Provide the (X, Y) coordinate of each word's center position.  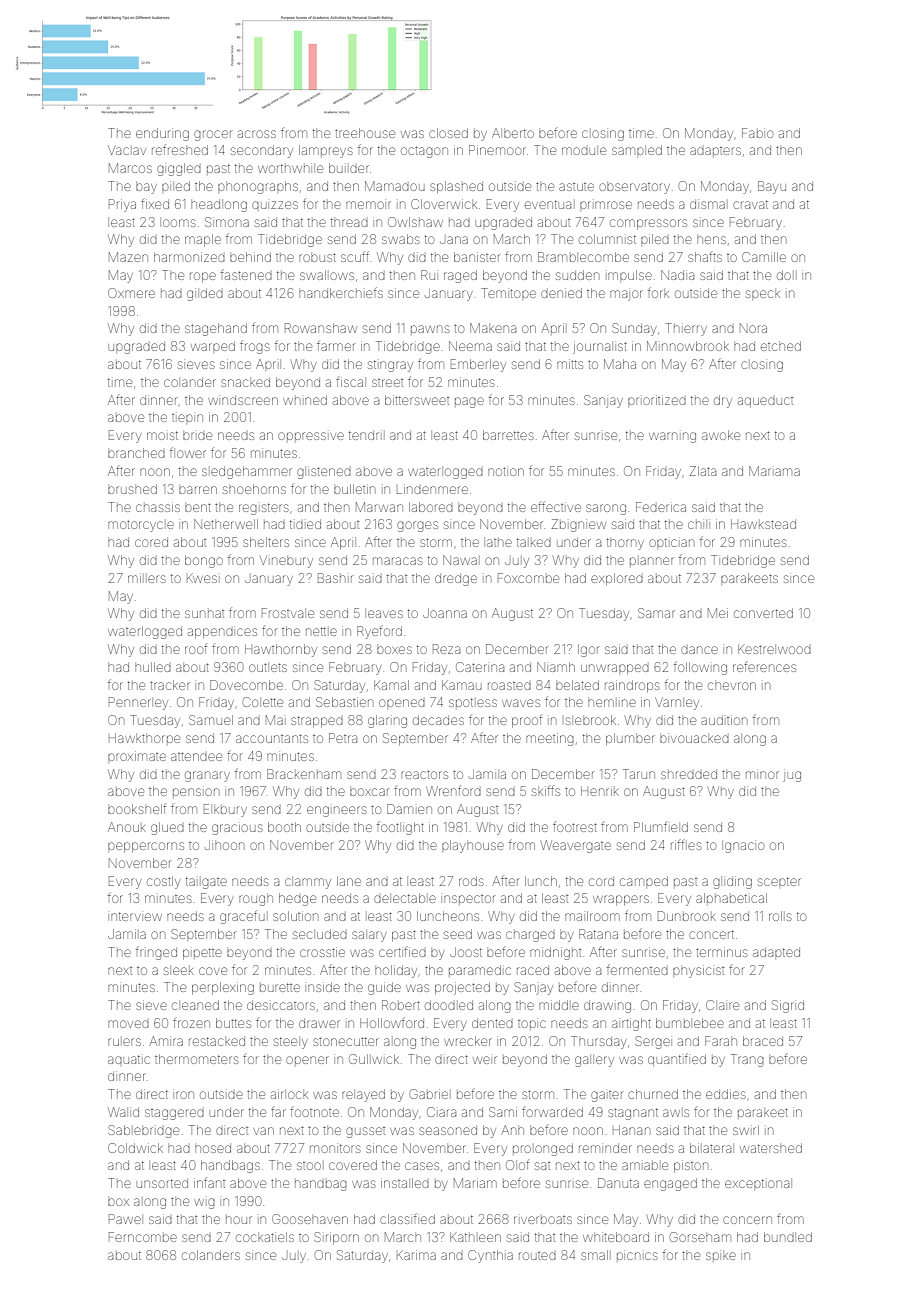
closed (448, 133)
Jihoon (224, 845)
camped (644, 881)
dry (723, 401)
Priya (122, 205)
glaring (387, 721)
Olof (517, 1165)
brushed (132, 489)
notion (506, 471)
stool (309, 1166)
